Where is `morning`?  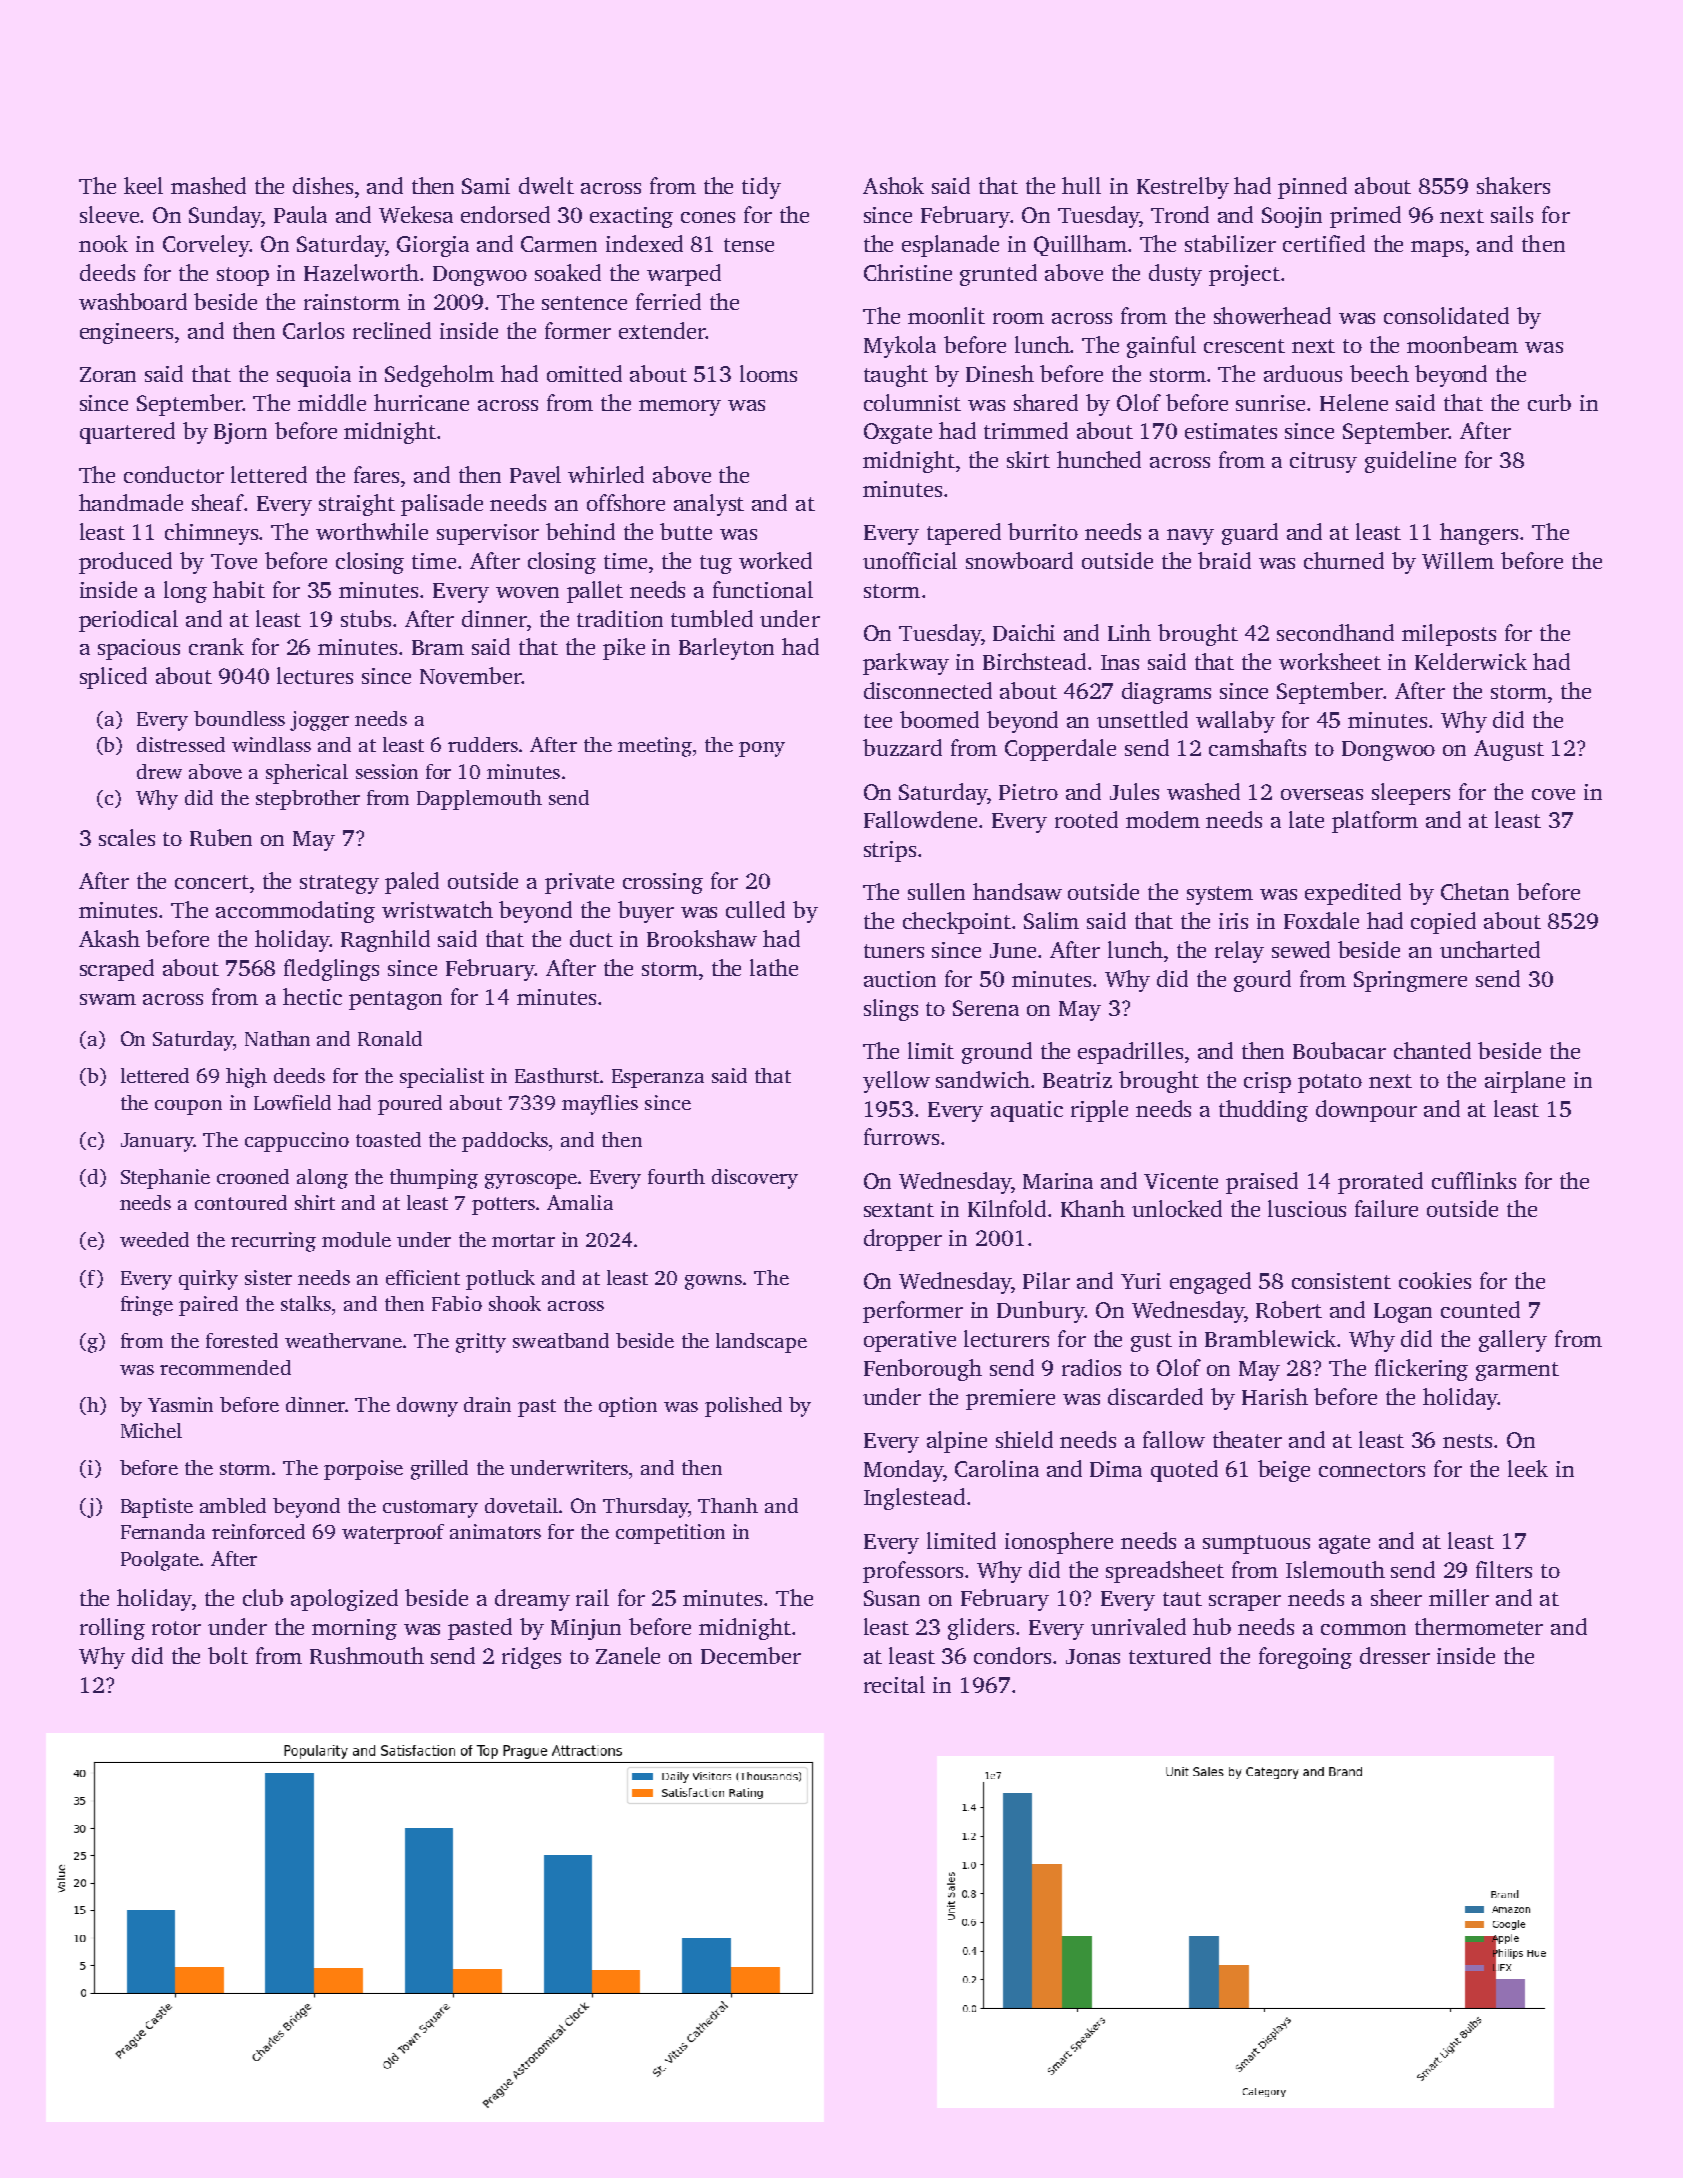 morning is located at coordinates (354, 1629).
